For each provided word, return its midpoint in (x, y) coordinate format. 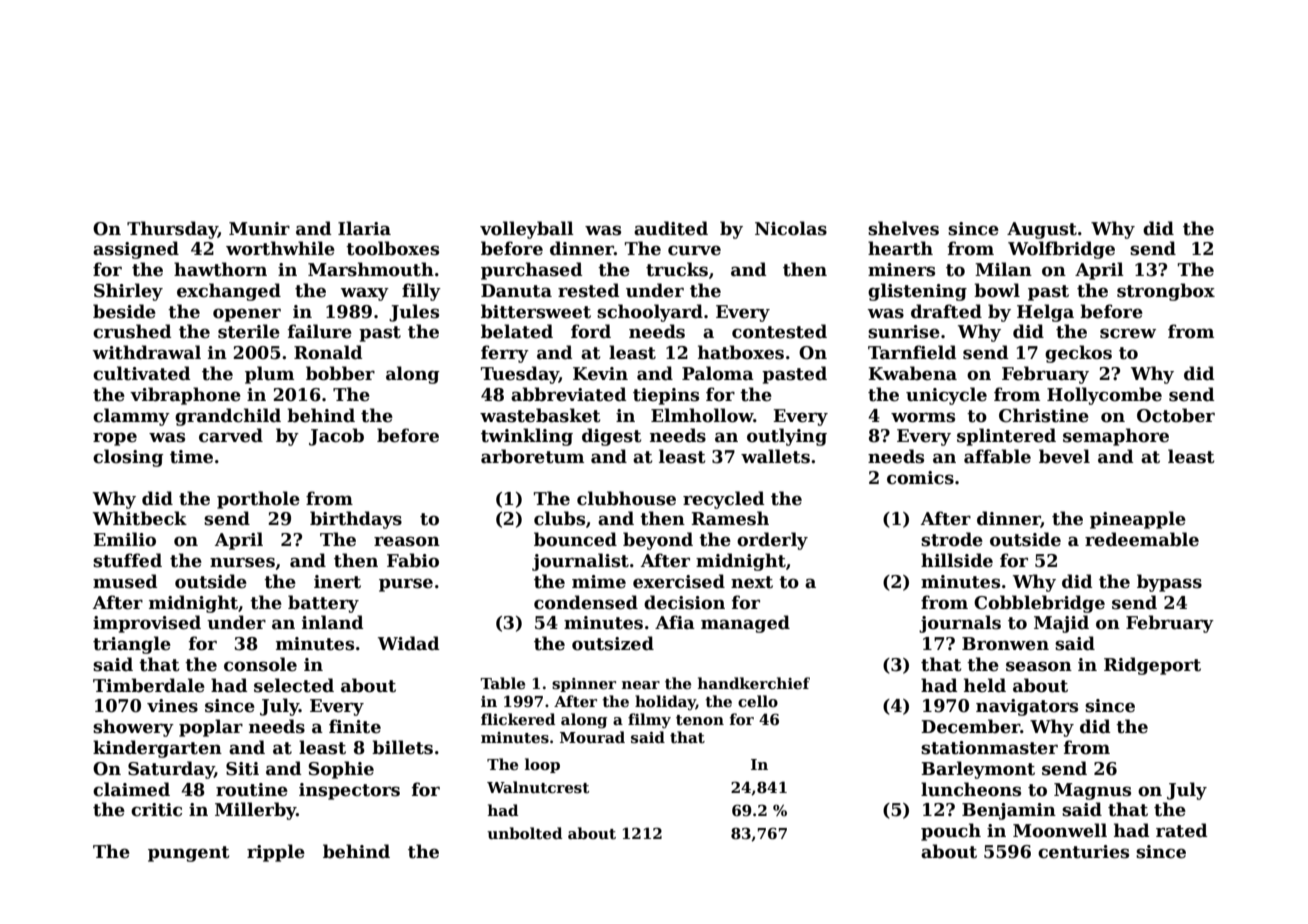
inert (337, 582)
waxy (364, 294)
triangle (132, 645)
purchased (531, 271)
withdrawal (146, 352)
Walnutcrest (538, 787)
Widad (408, 643)
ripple (276, 853)
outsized (613, 643)
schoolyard (650, 313)
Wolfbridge (1061, 250)
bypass (1169, 583)
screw (1128, 333)
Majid (1061, 624)
